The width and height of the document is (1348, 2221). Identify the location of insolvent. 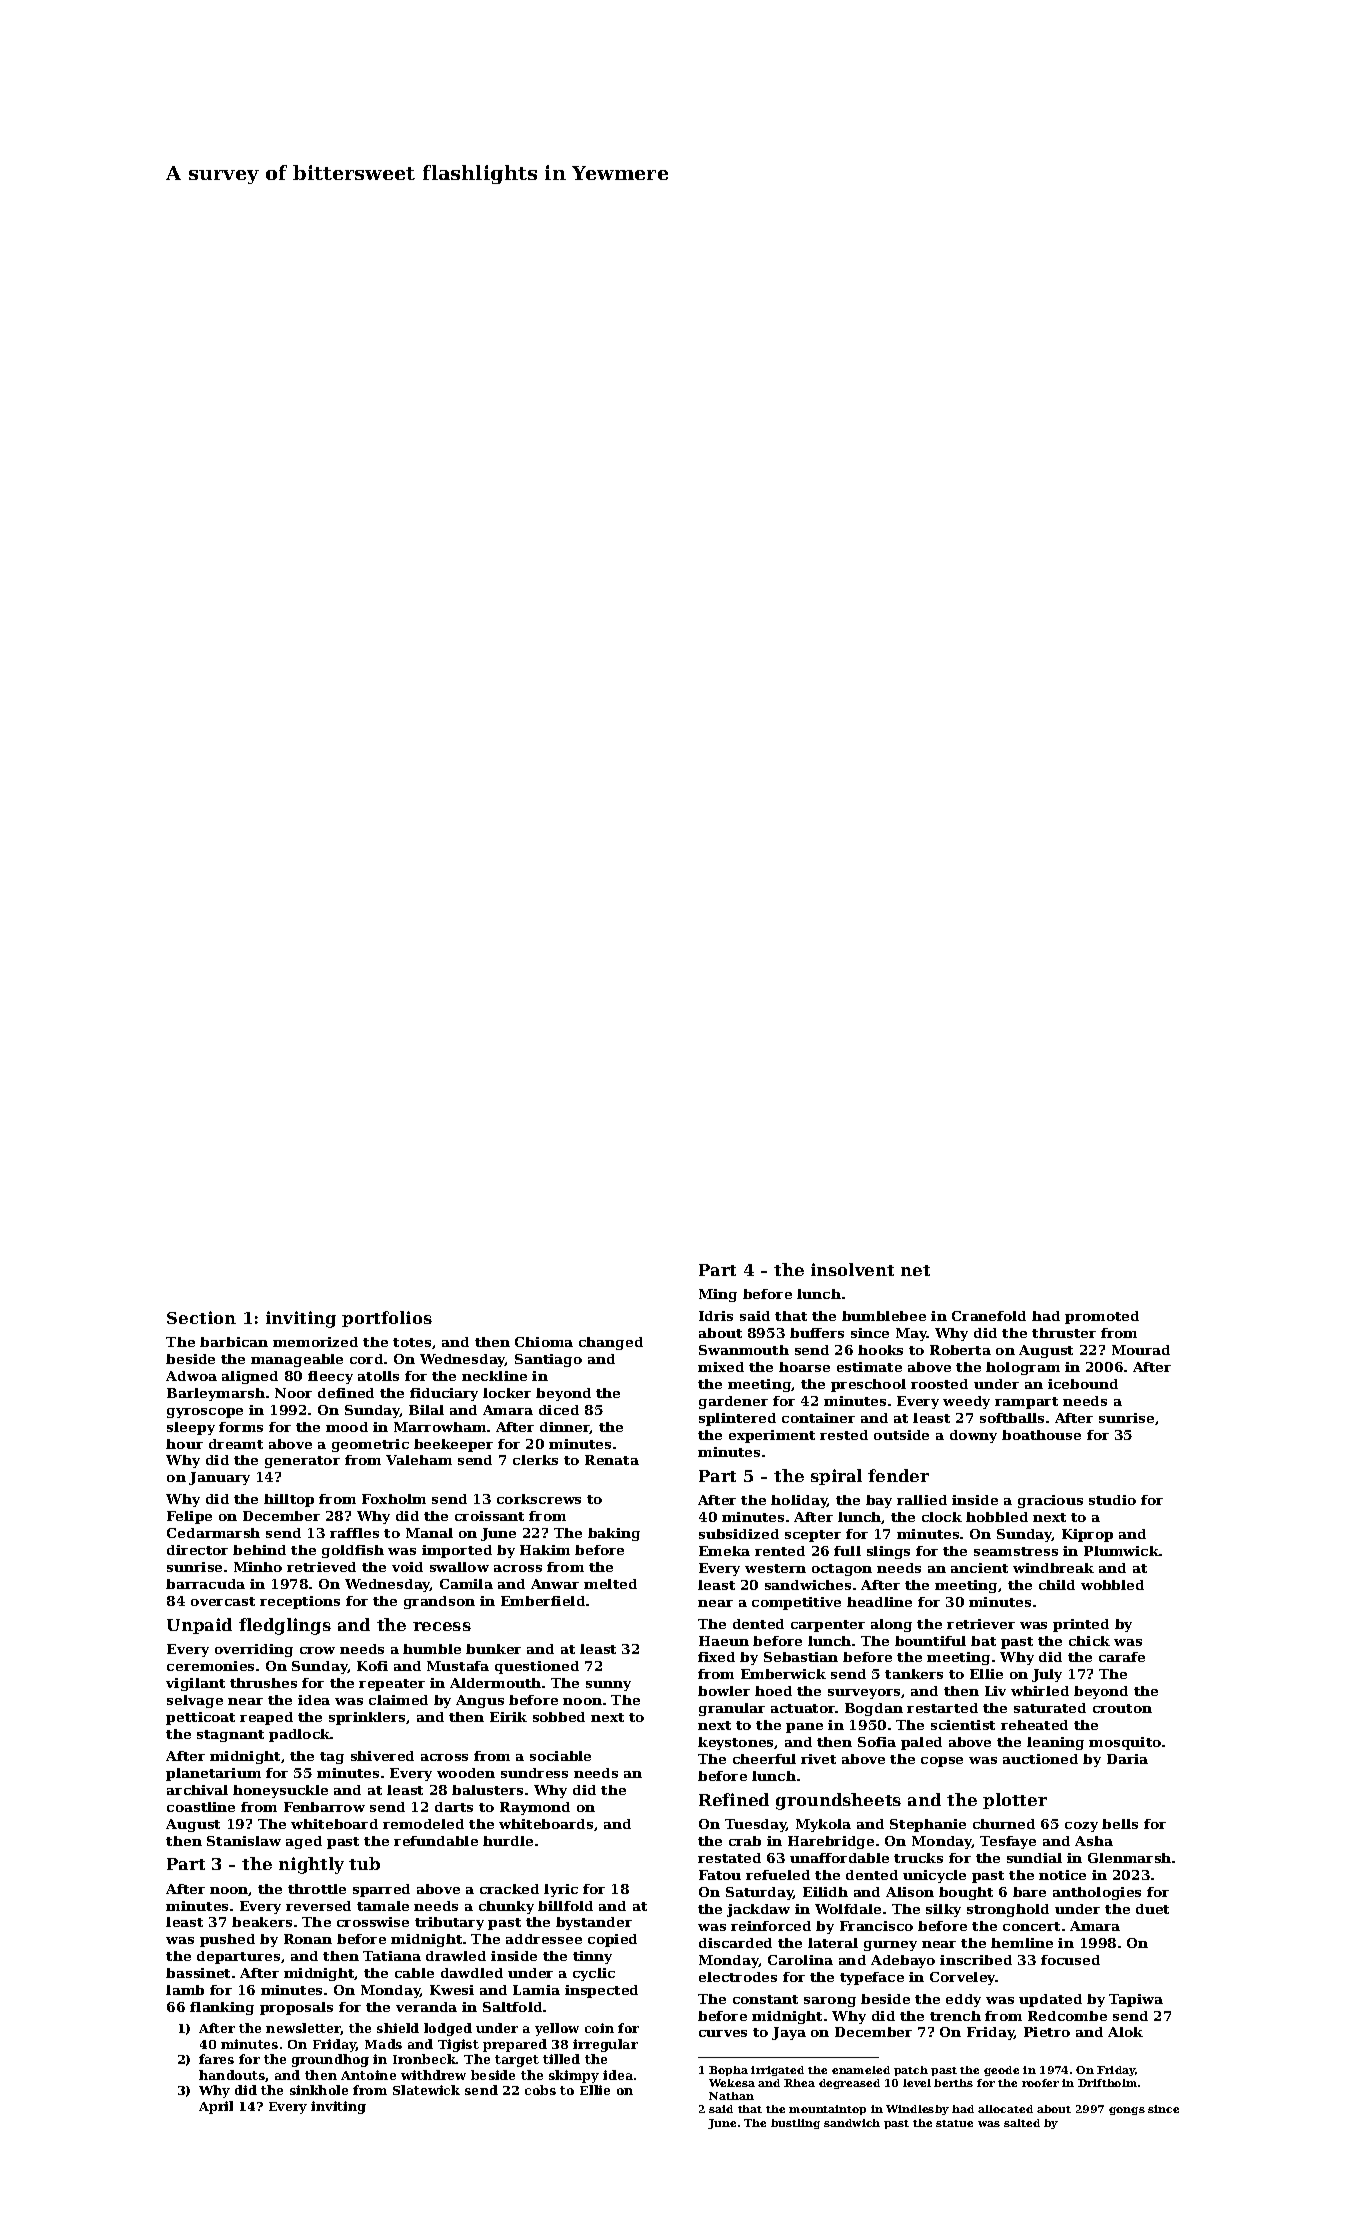
(852, 1269).
